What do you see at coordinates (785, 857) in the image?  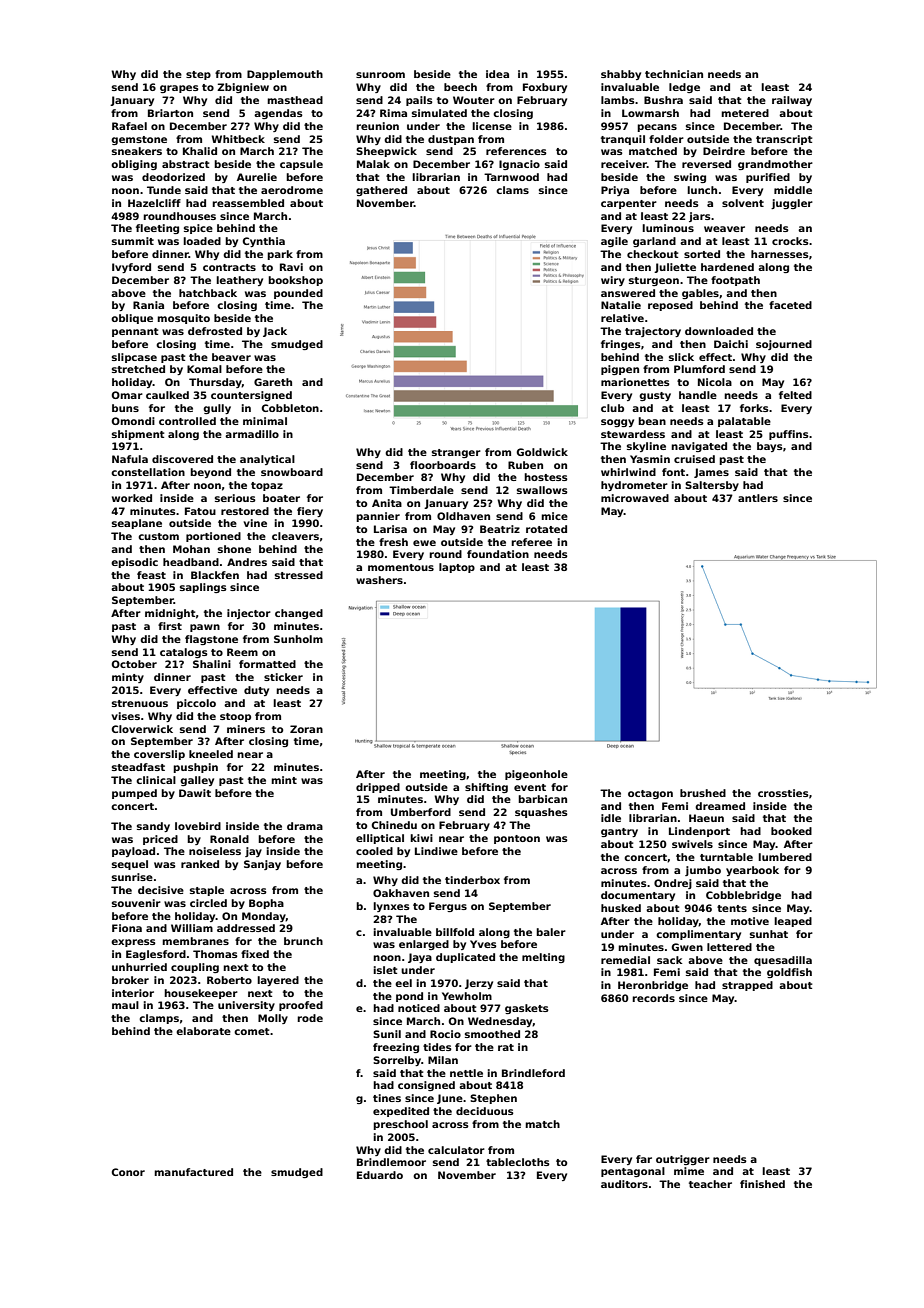 I see `lumbered` at bounding box center [785, 857].
